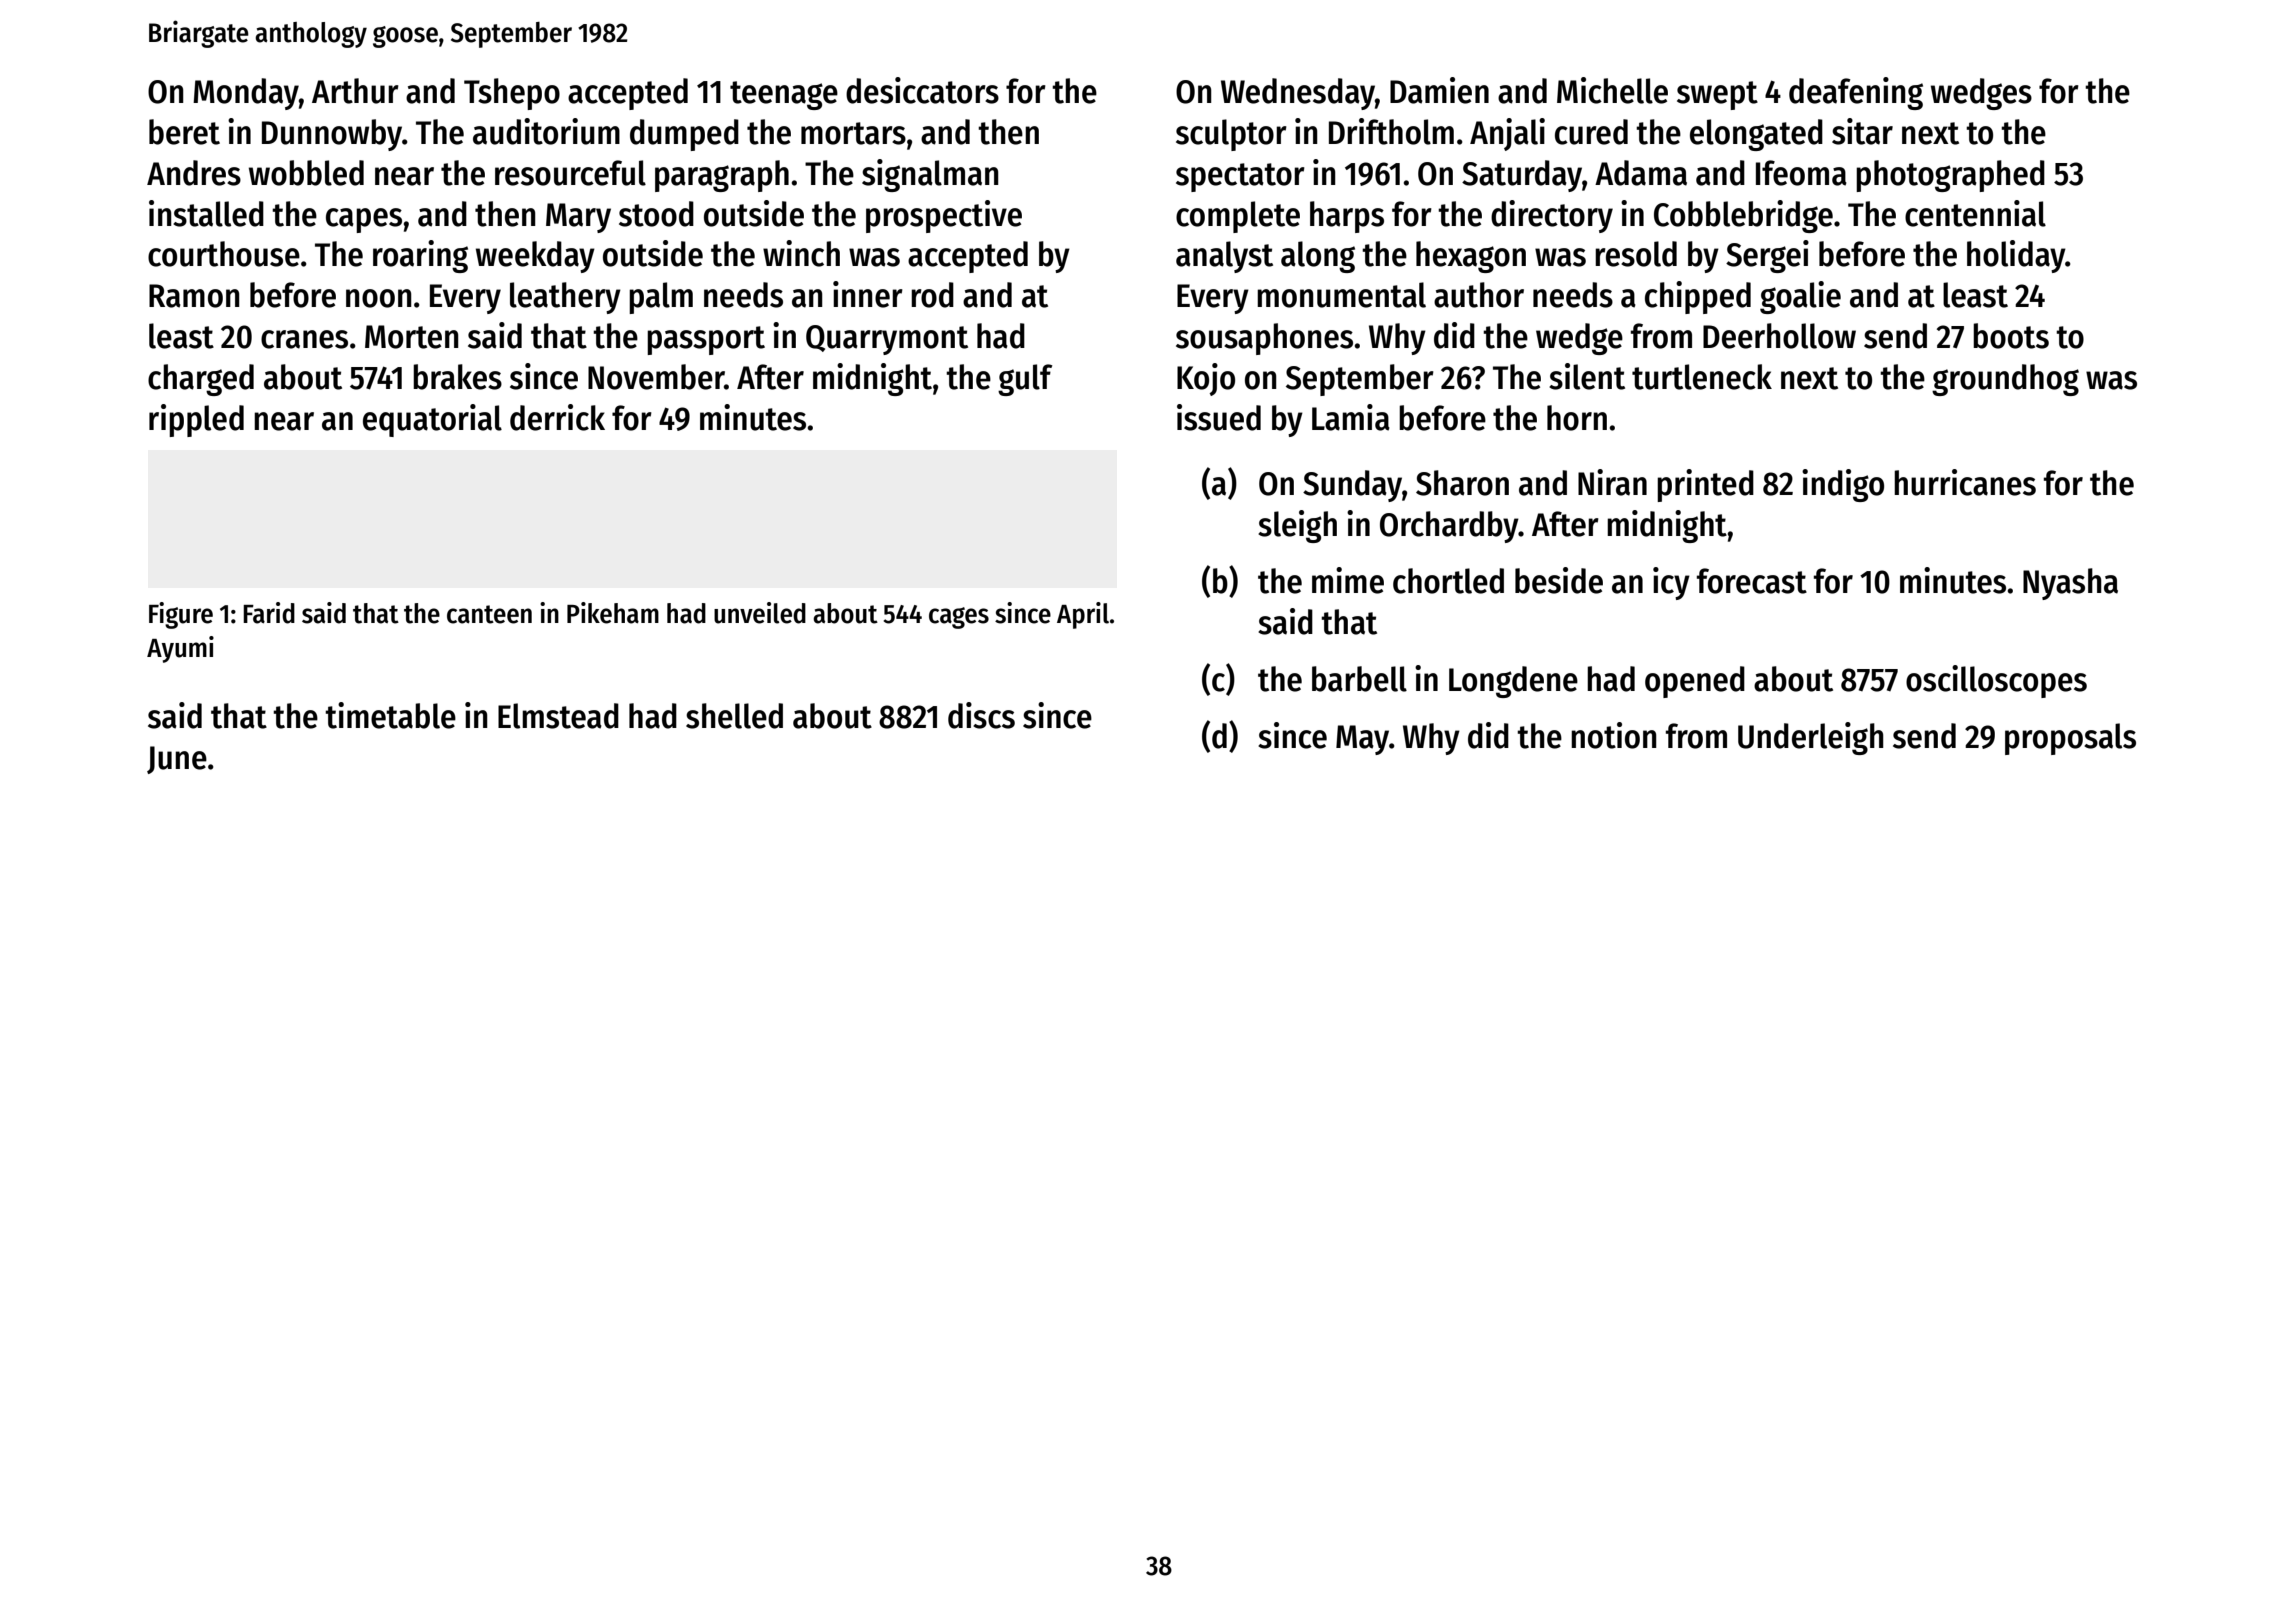  What do you see at coordinates (578, 218) in the image?
I see `Mary` at bounding box center [578, 218].
